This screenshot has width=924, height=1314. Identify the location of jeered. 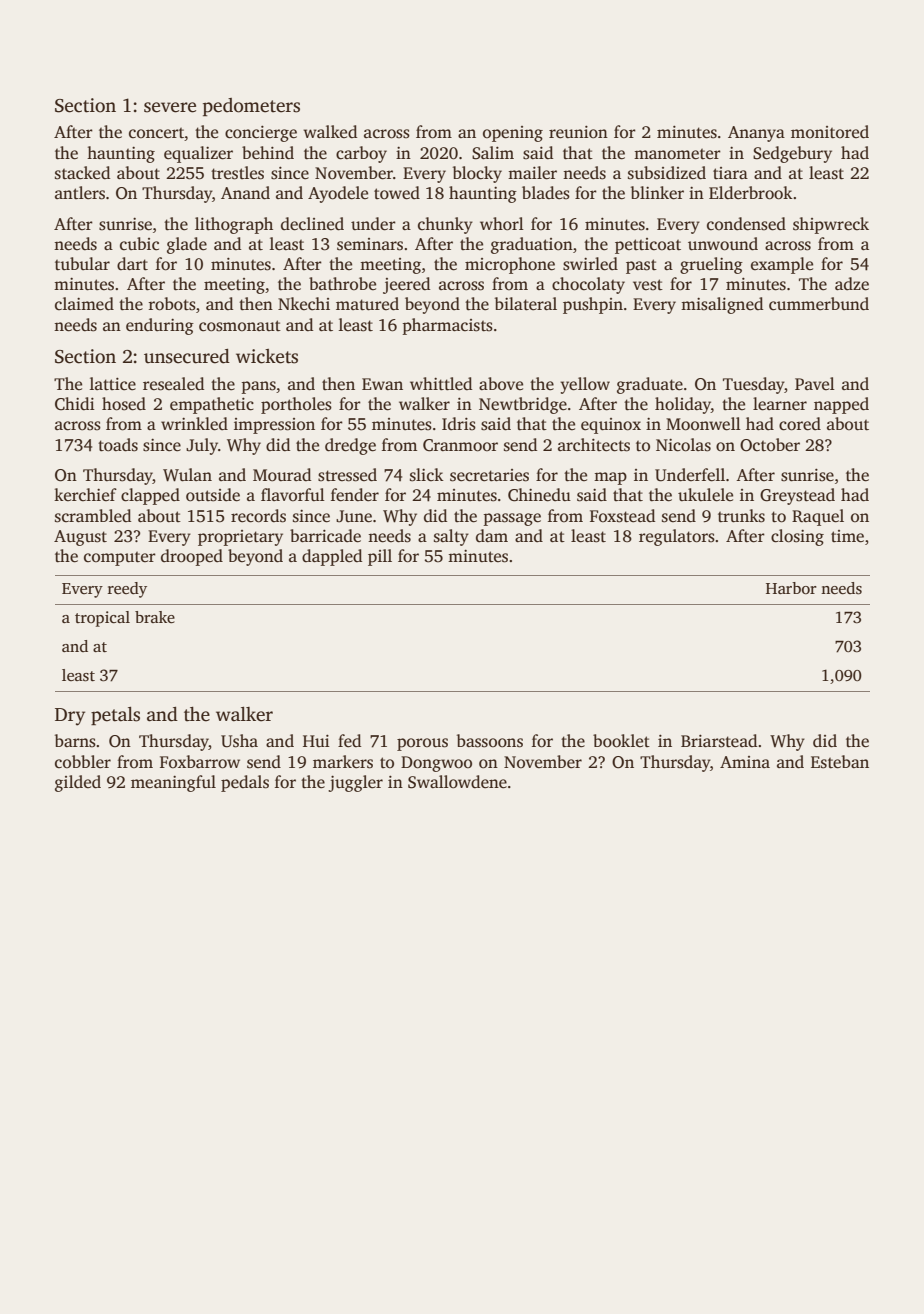
(406, 285).
